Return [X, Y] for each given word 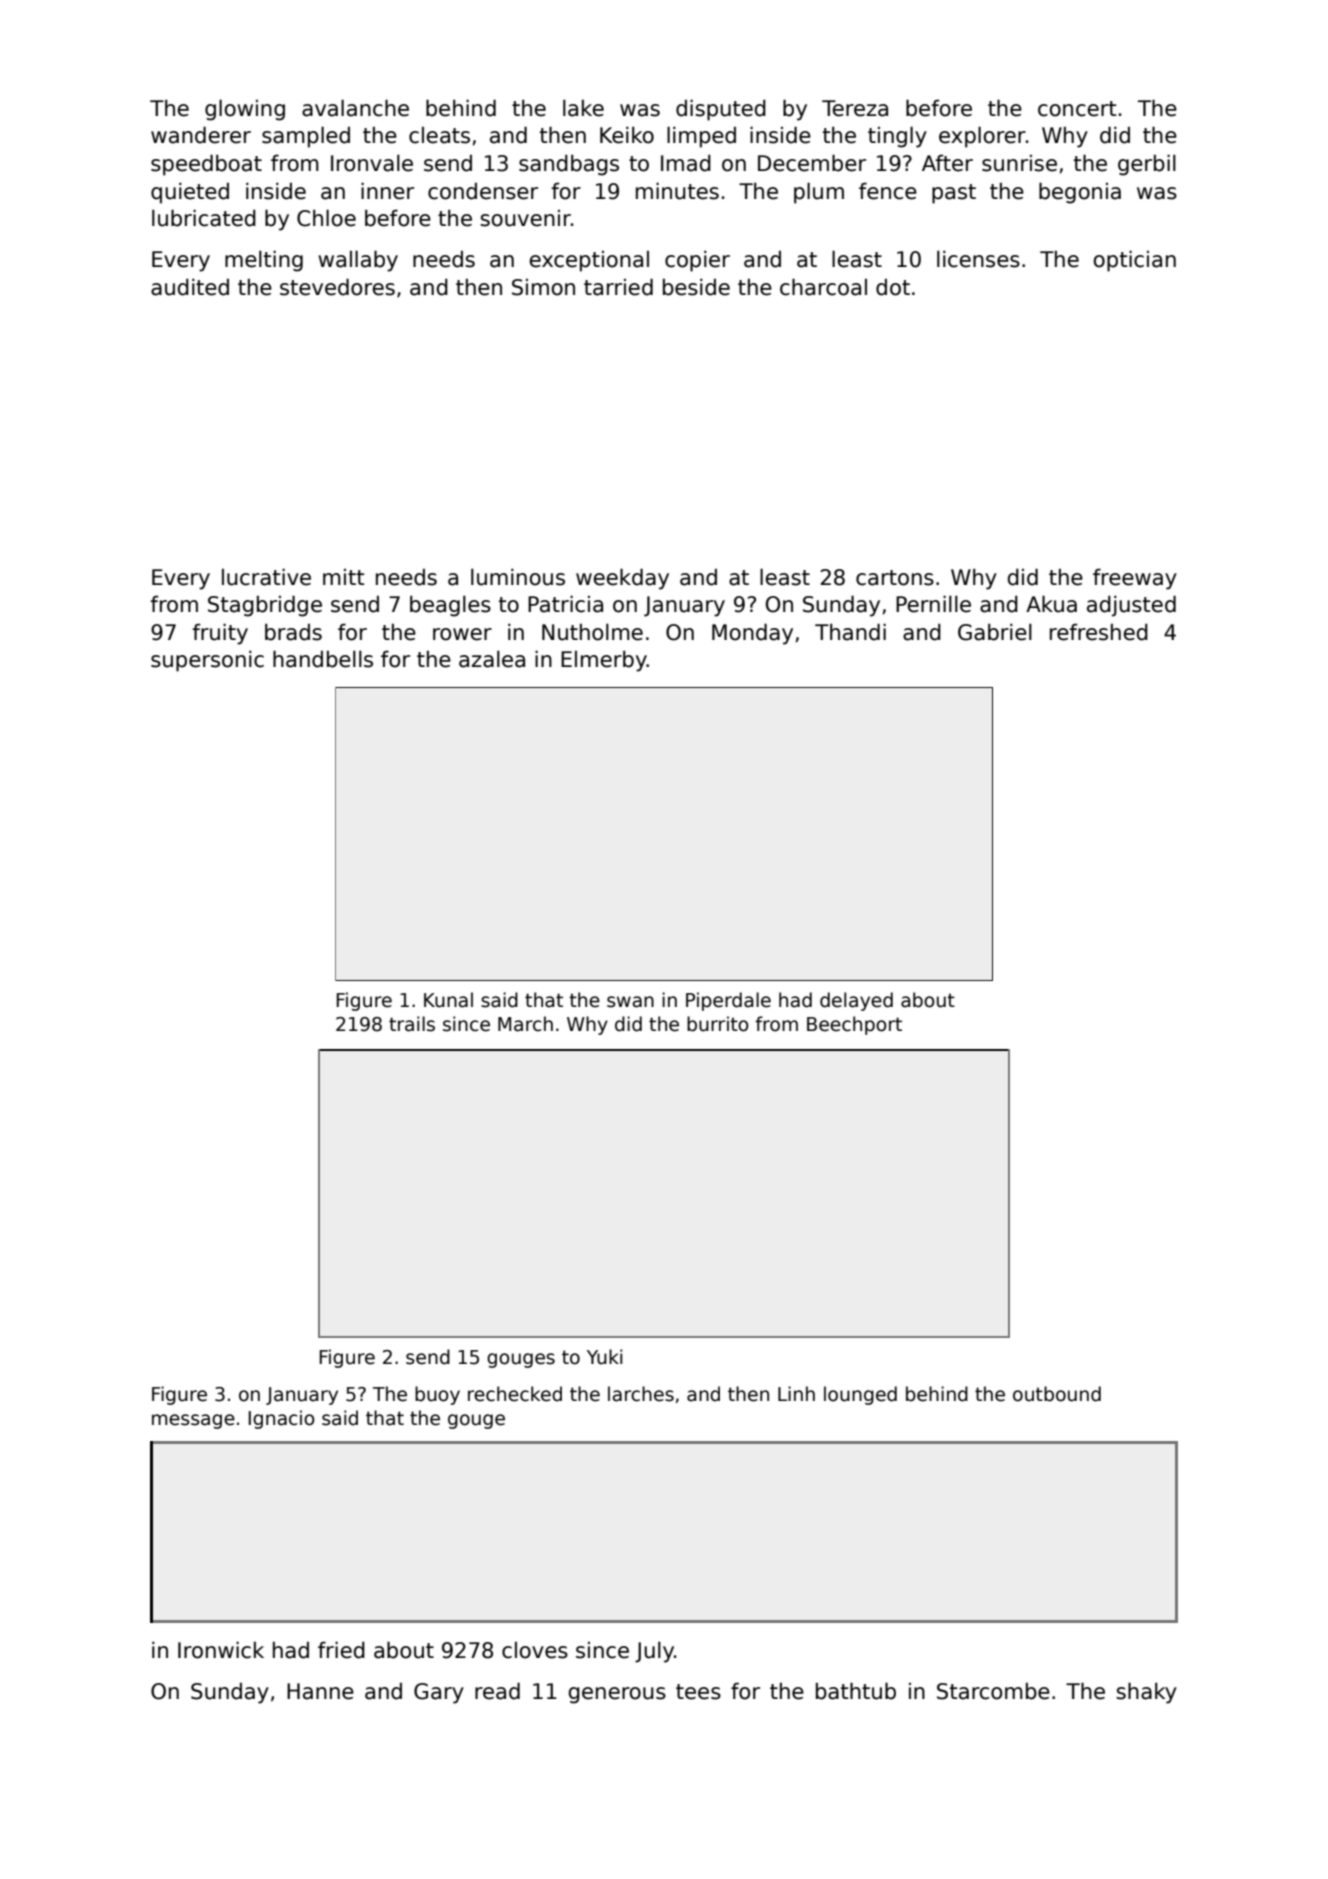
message [193, 1421]
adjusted [1131, 606]
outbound [1057, 1394]
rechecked [515, 1394]
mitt [343, 577]
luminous [518, 577]
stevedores [337, 287]
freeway [1135, 579]
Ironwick [221, 1650]
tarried [618, 287]
